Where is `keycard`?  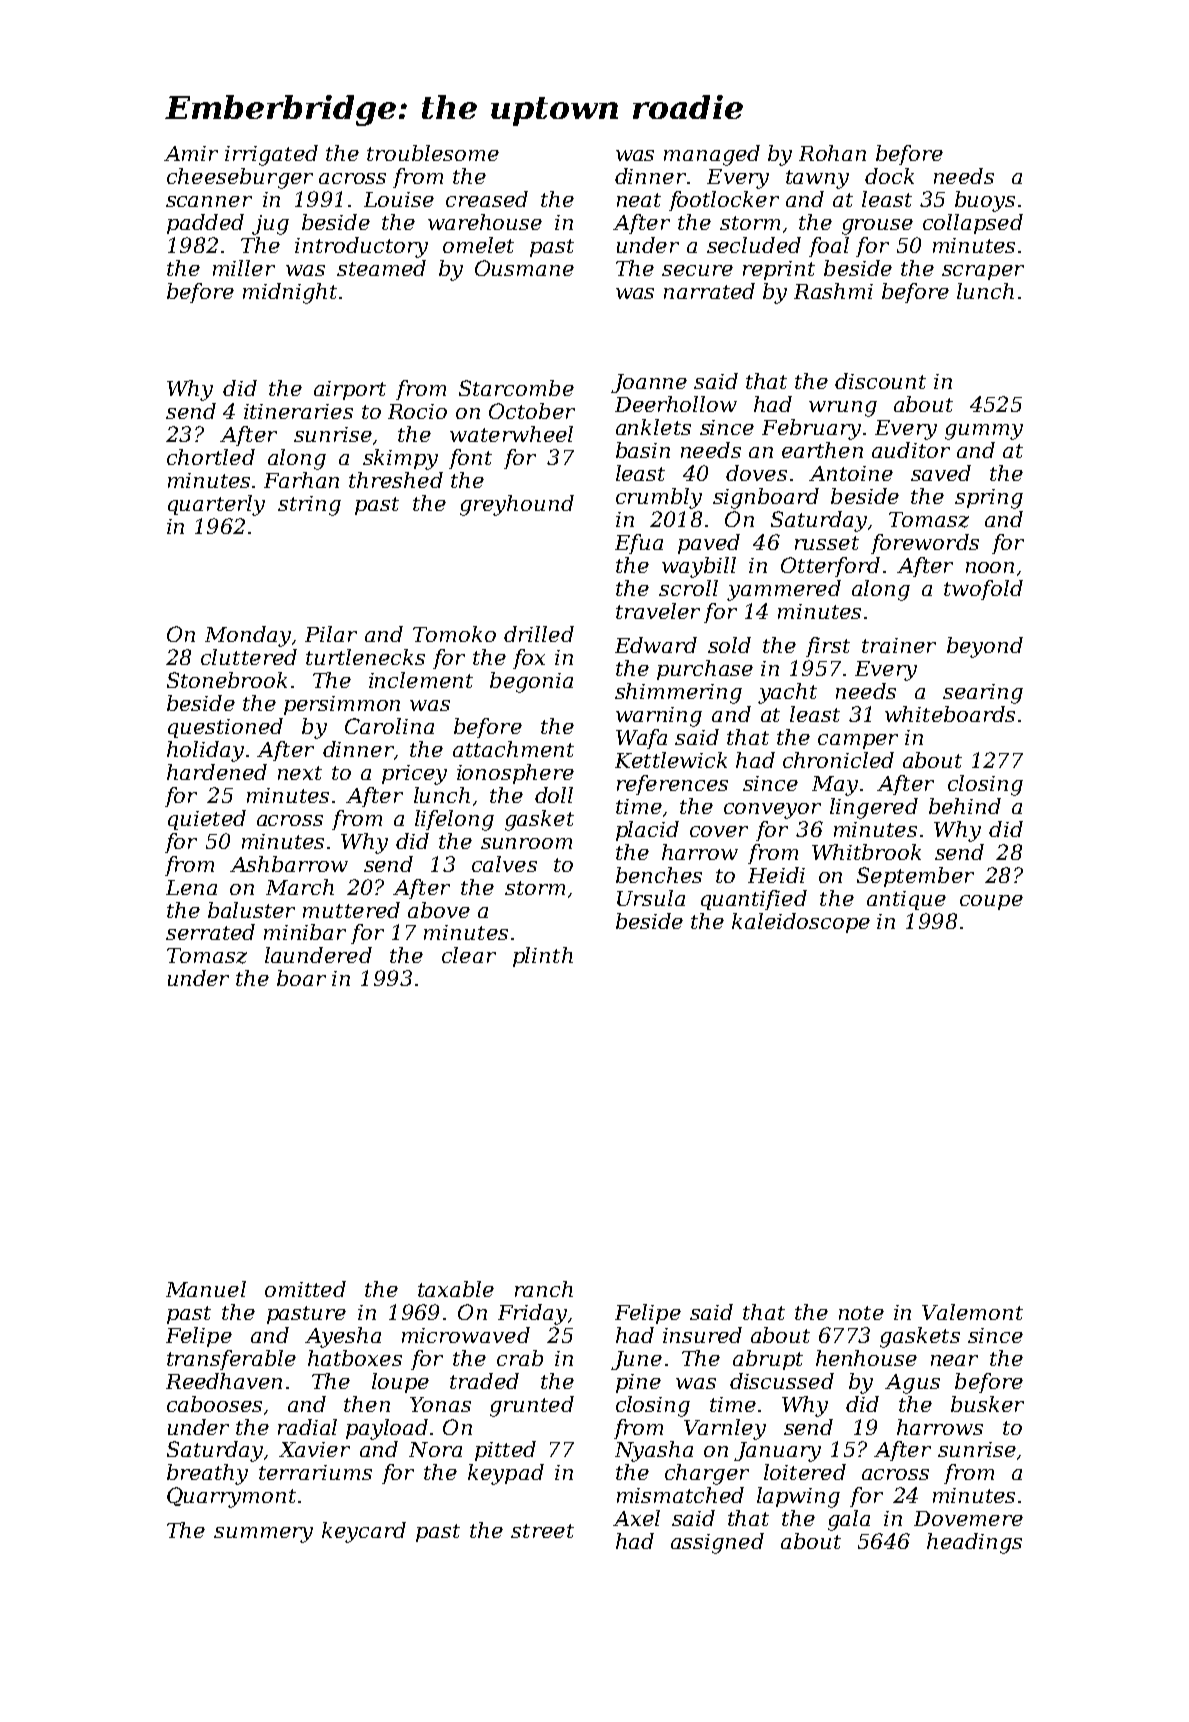
keycard is located at coordinates (364, 1532).
